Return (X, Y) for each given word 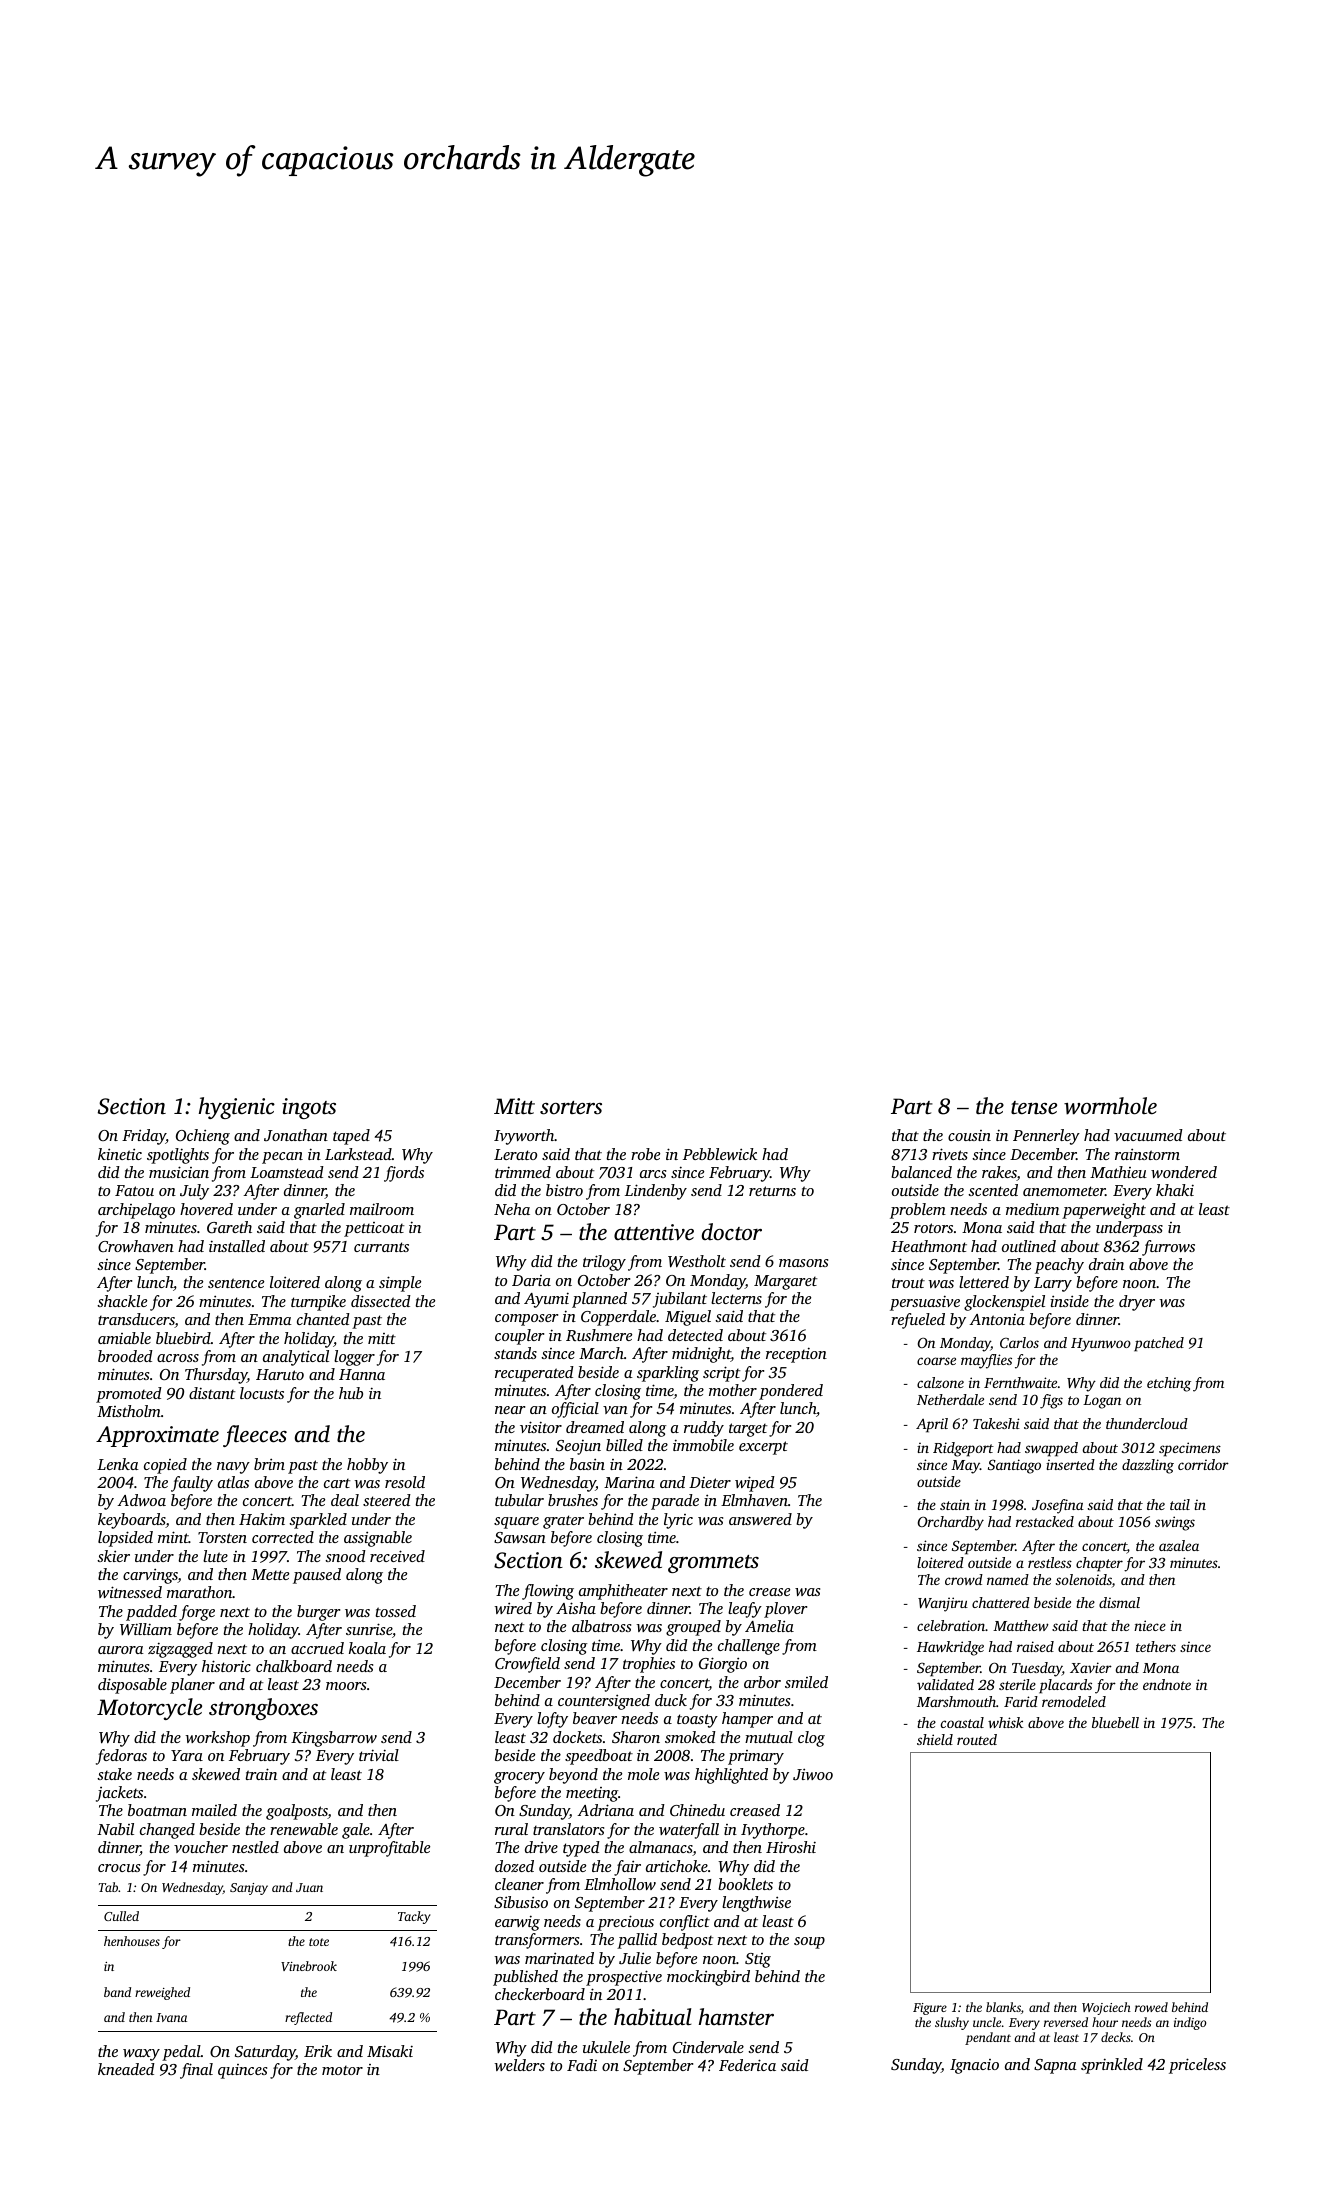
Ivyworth (524, 1137)
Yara (187, 1755)
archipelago (136, 1211)
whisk (1005, 1722)
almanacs (661, 1848)
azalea (1179, 1545)
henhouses (132, 1941)
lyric (678, 1521)
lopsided (125, 1539)
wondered (1184, 1172)
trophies (649, 1665)
